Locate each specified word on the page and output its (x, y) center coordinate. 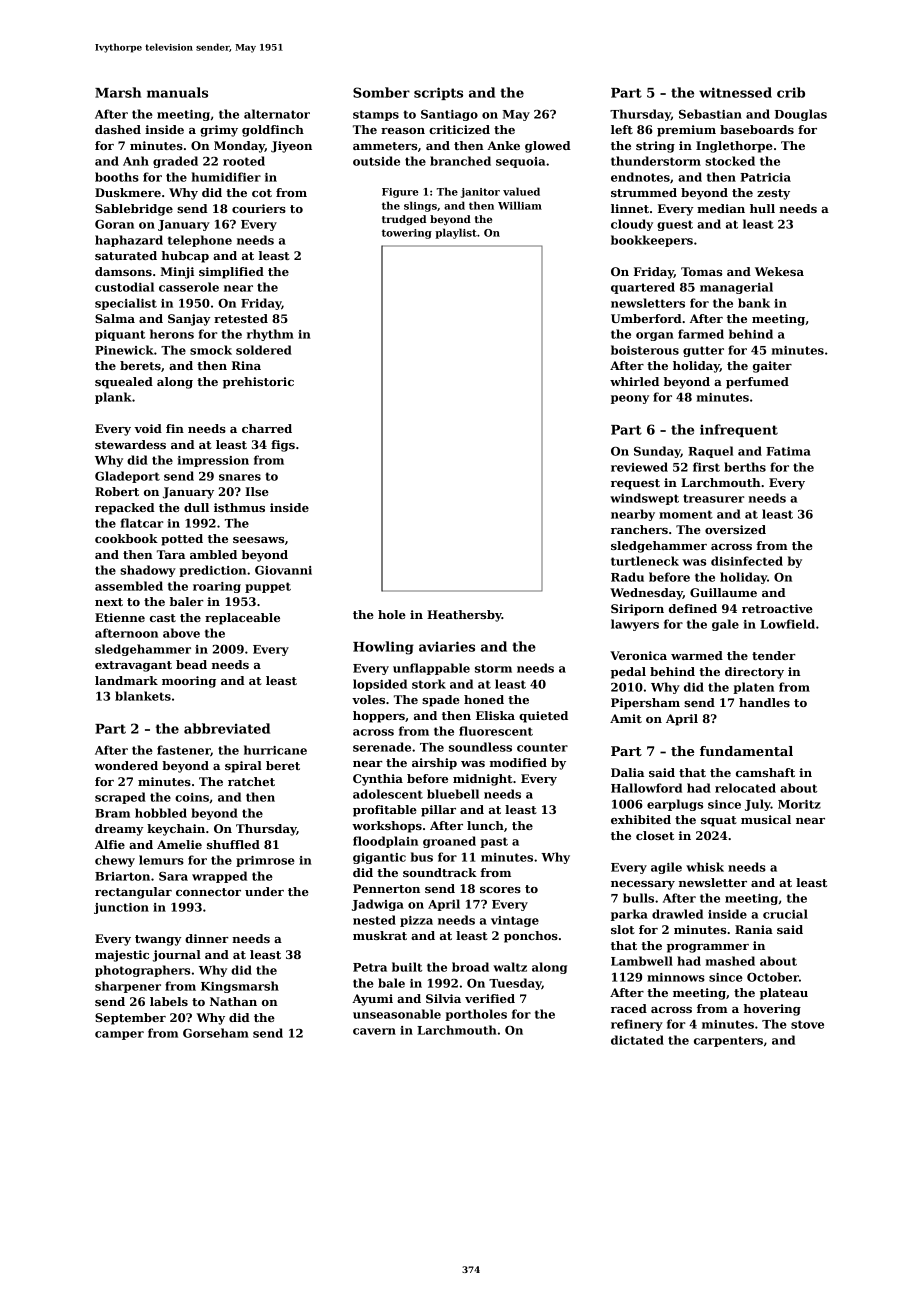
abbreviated (227, 728)
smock (211, 350)
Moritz (799, 804)
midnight (483, 780)
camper (119, 1035)
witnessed (735, 92)
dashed (118, 129)
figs (283, 446)
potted (182, 540)
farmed (701, 334)
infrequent (739, 430)
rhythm (270, 335)
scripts (438, 93)
